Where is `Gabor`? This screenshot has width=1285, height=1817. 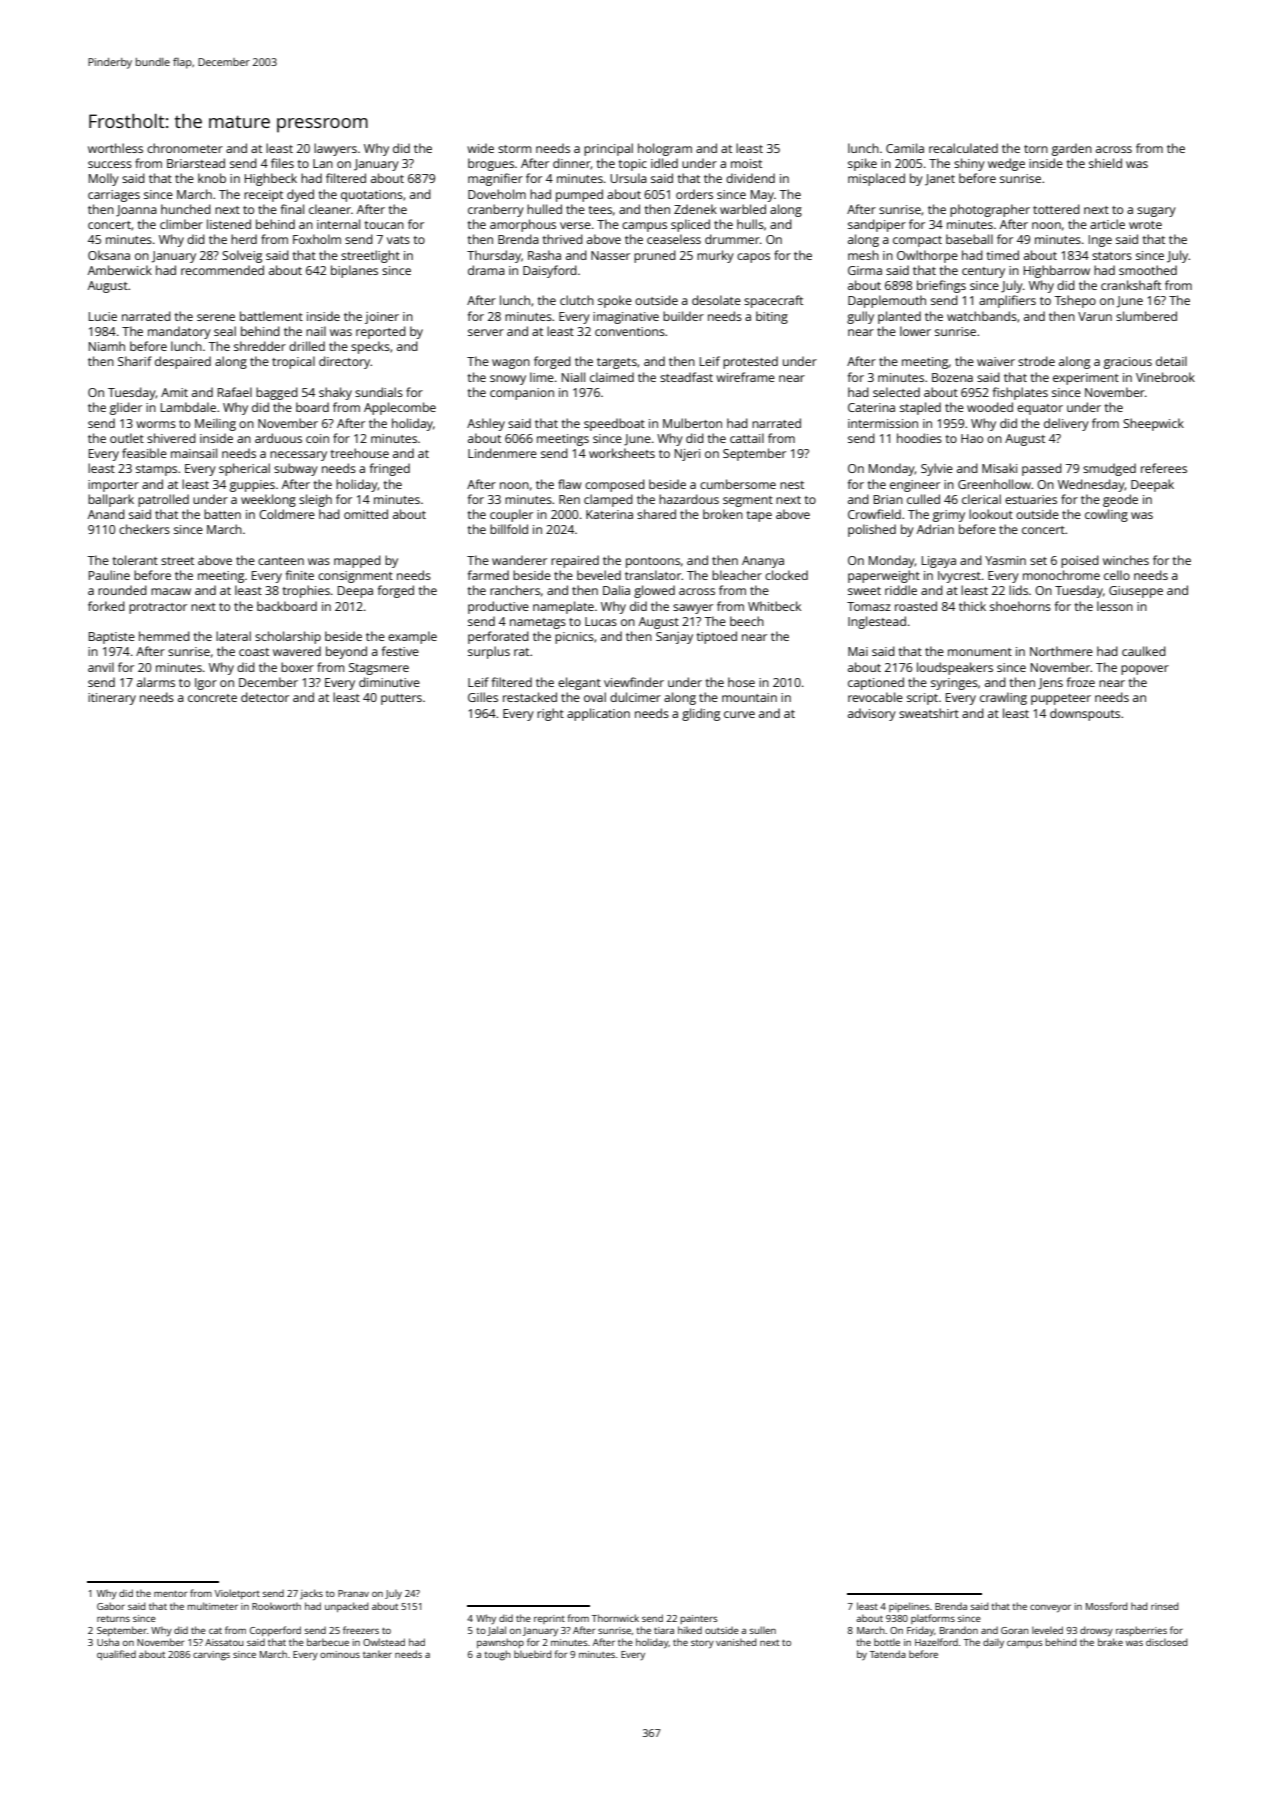
Gabor is located at coordinates (111, 1606).
